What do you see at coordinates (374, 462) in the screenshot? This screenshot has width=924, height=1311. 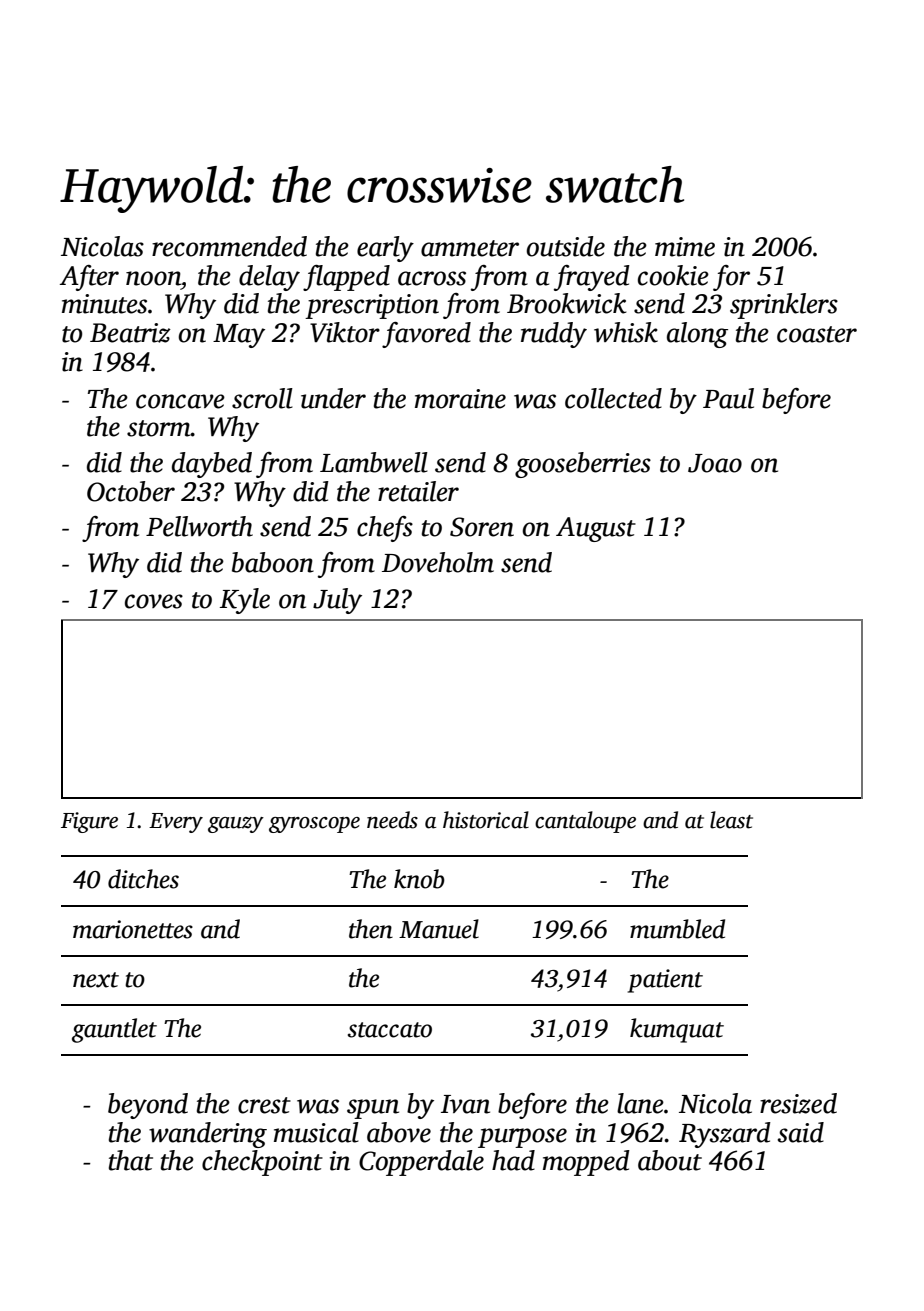 I see `Lambwell` at bounding box center [374, 462].
